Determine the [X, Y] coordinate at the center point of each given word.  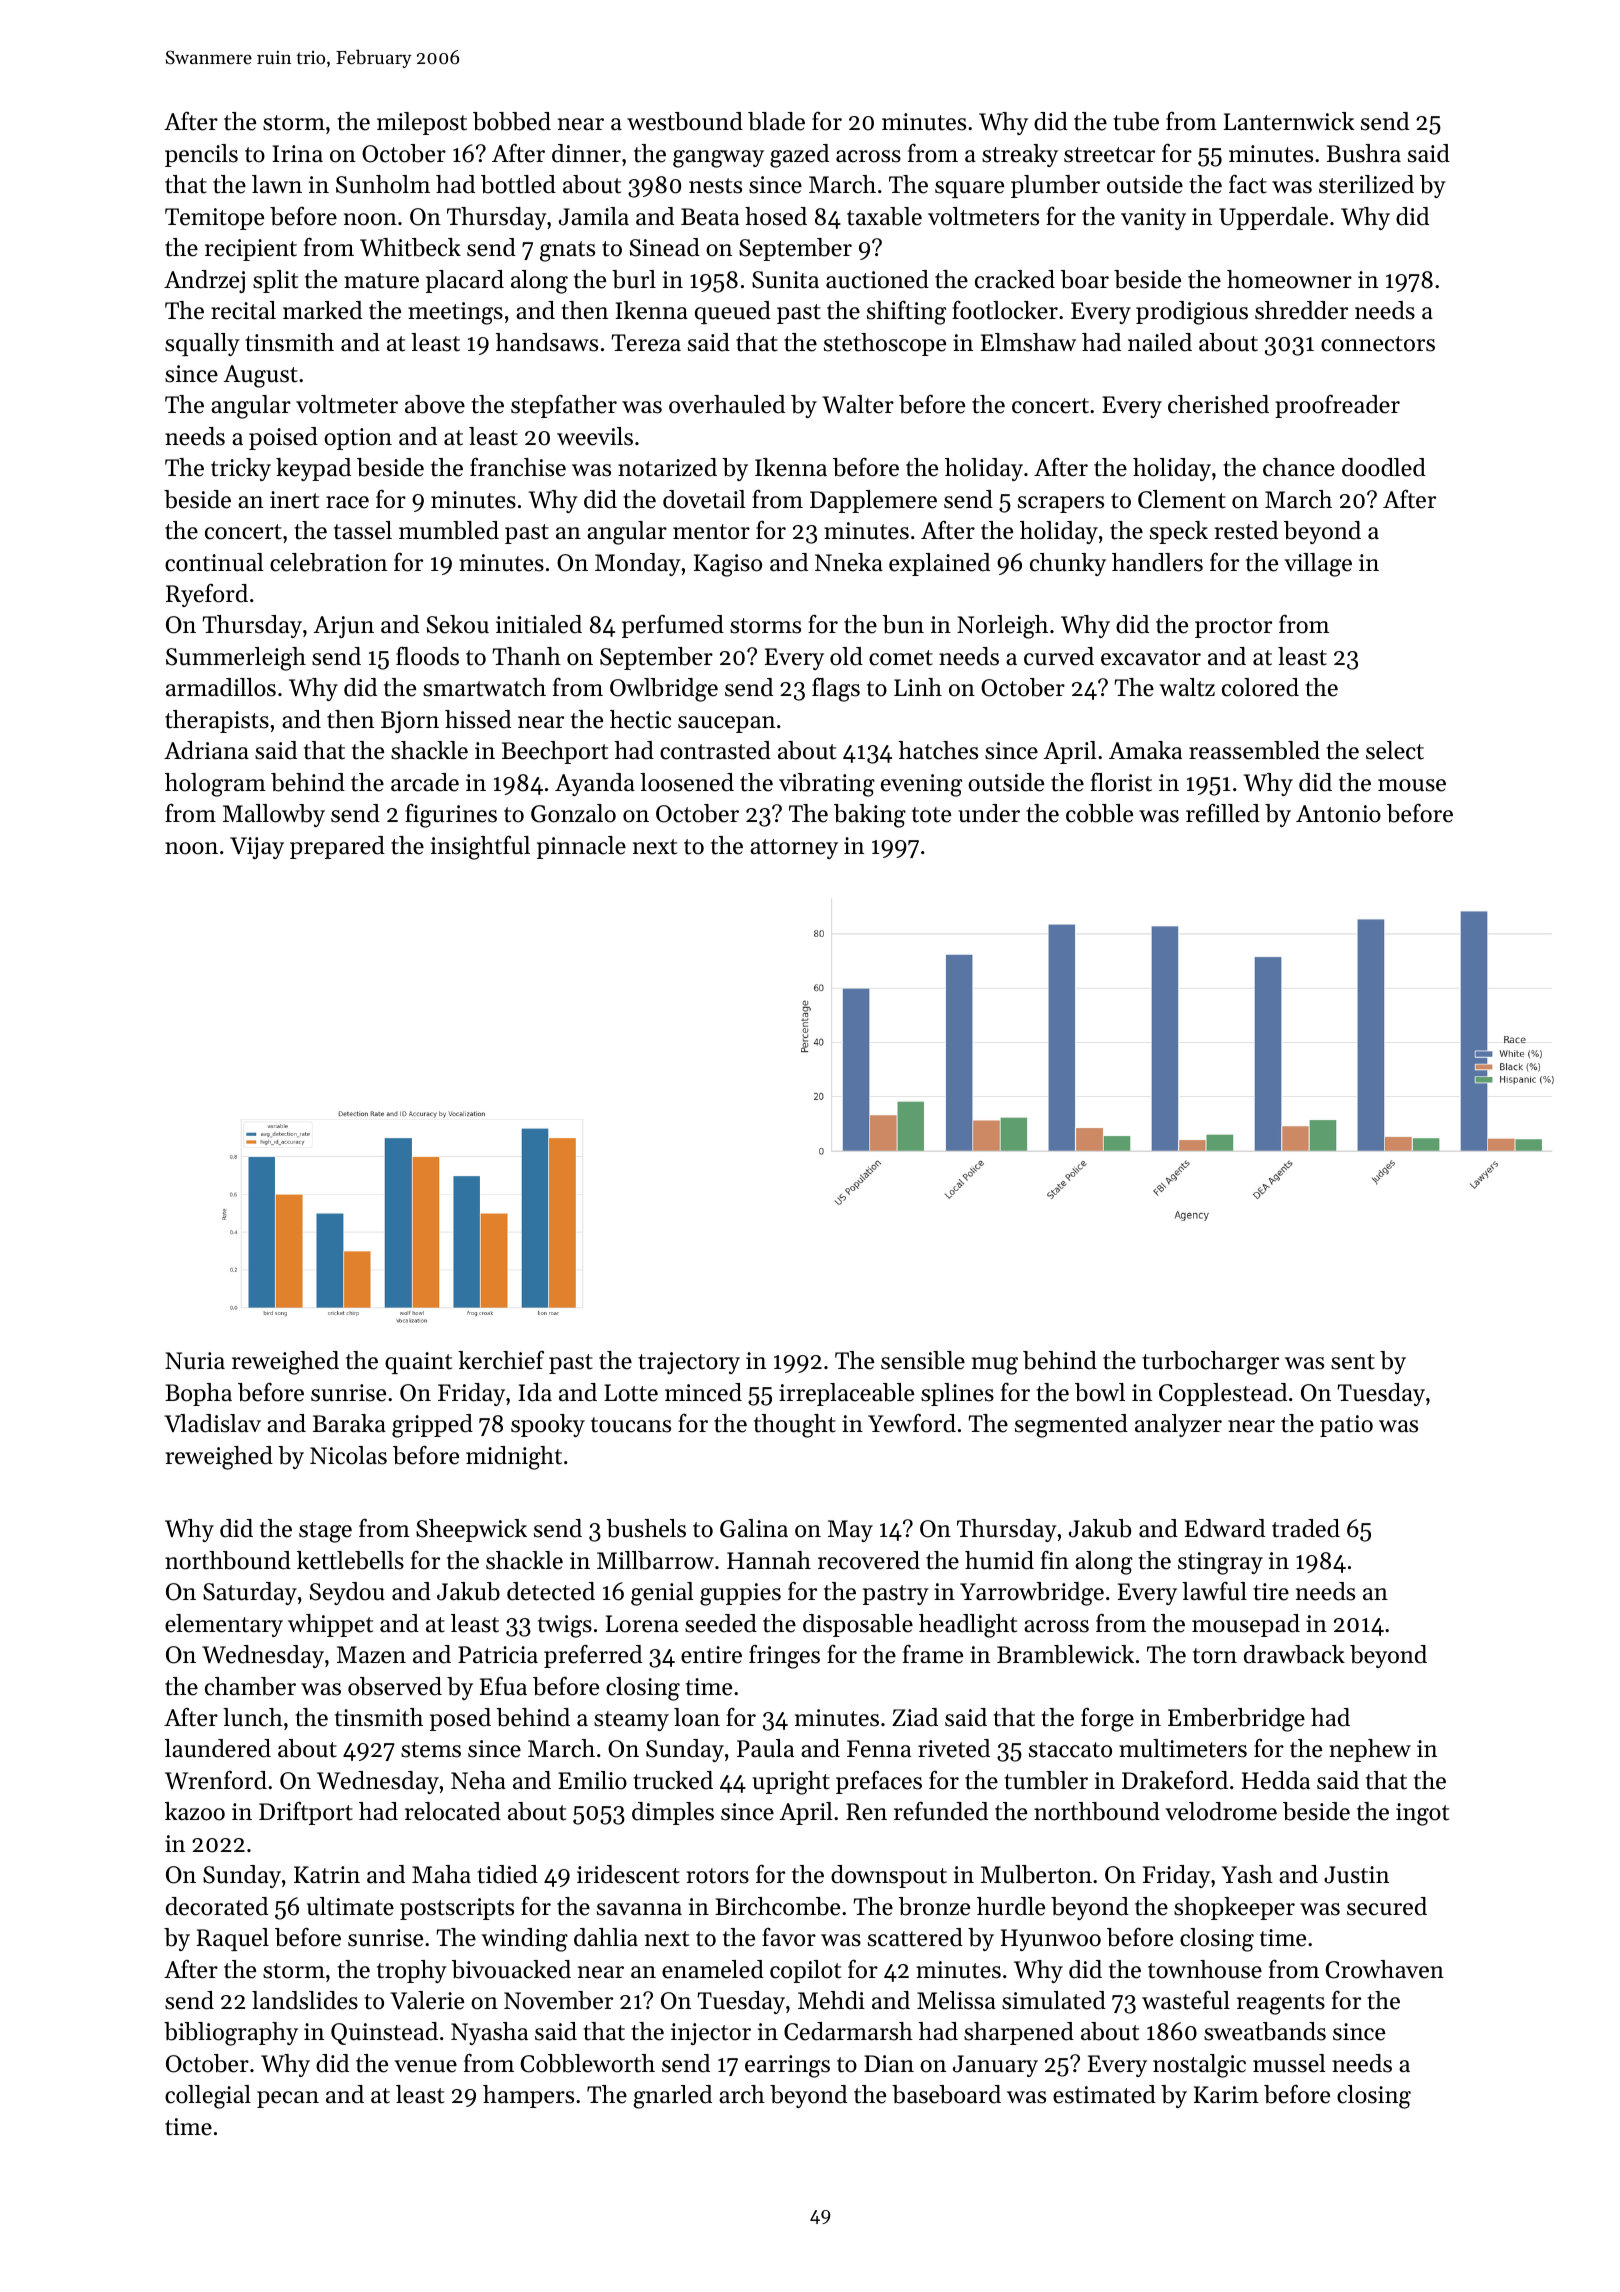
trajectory [689, 1363]
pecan [288, 2099]
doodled [1384, 467]
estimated [1104, 2094]
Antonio [1338, 814]
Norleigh [1002, 627]
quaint [418, 1363]
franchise [518, 467]
